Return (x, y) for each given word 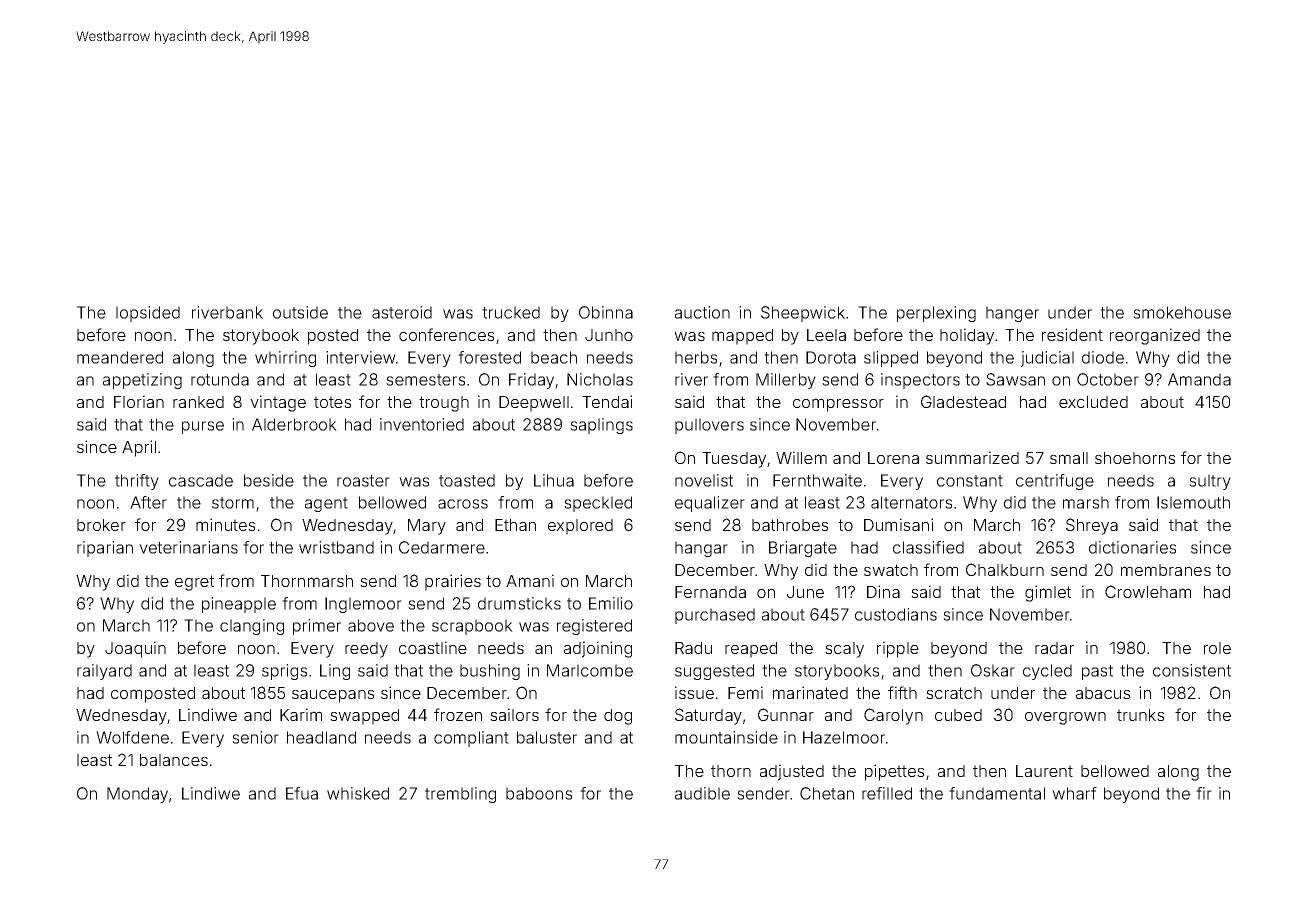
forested (489, 357)
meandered (120, 357)
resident (1072, 334)
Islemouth (1193, 502)
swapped (364, 717)
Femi (745, 692)
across (463, 504)
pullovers (709, 426)
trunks (1140, 715)
